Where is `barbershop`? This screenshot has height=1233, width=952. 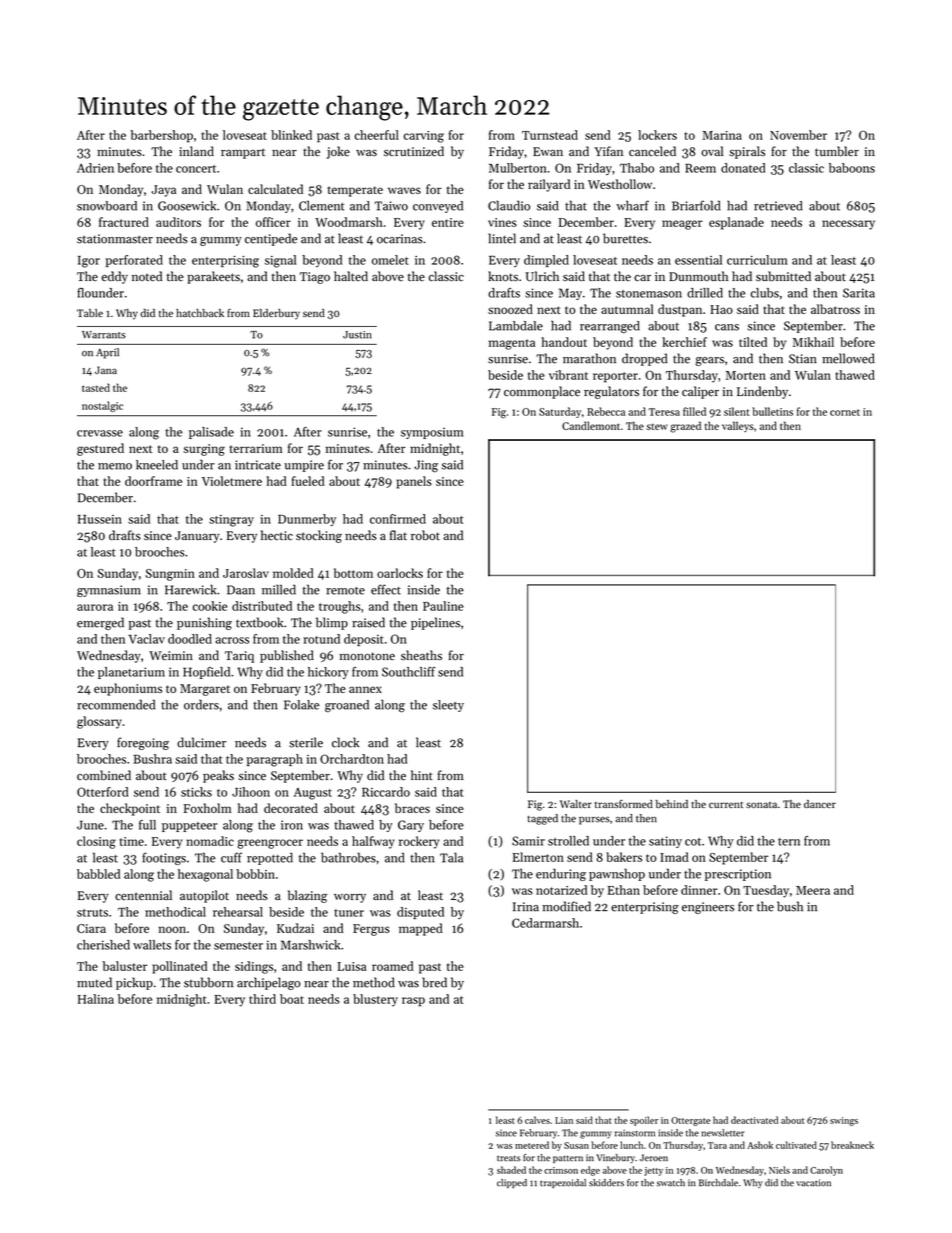 barbershop is located at coordinates (162, 136).
